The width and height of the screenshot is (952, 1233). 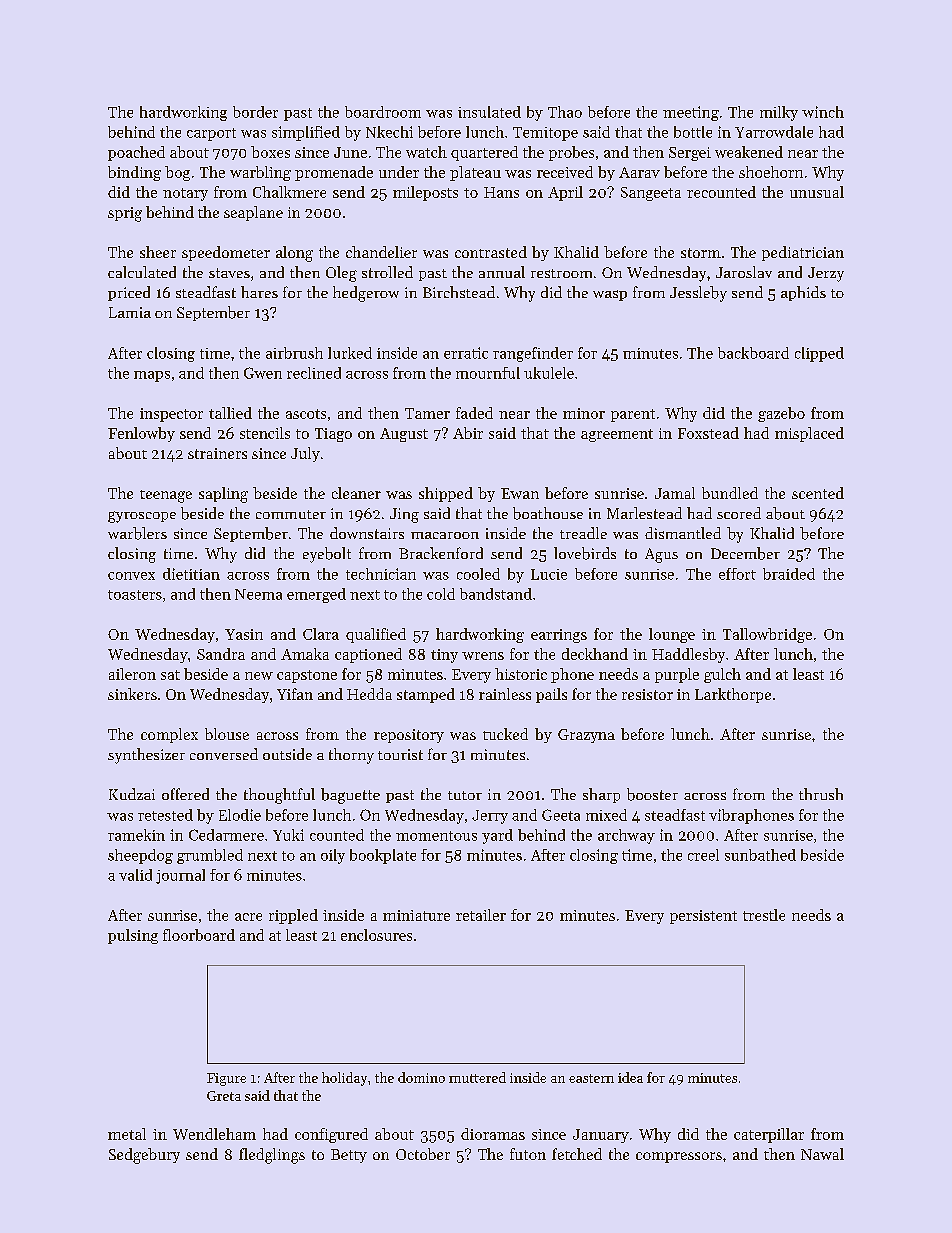 What do you see at coordinates (764, 915) in the screenshot?
I see `trestle` at bounding box center [764, 915].
